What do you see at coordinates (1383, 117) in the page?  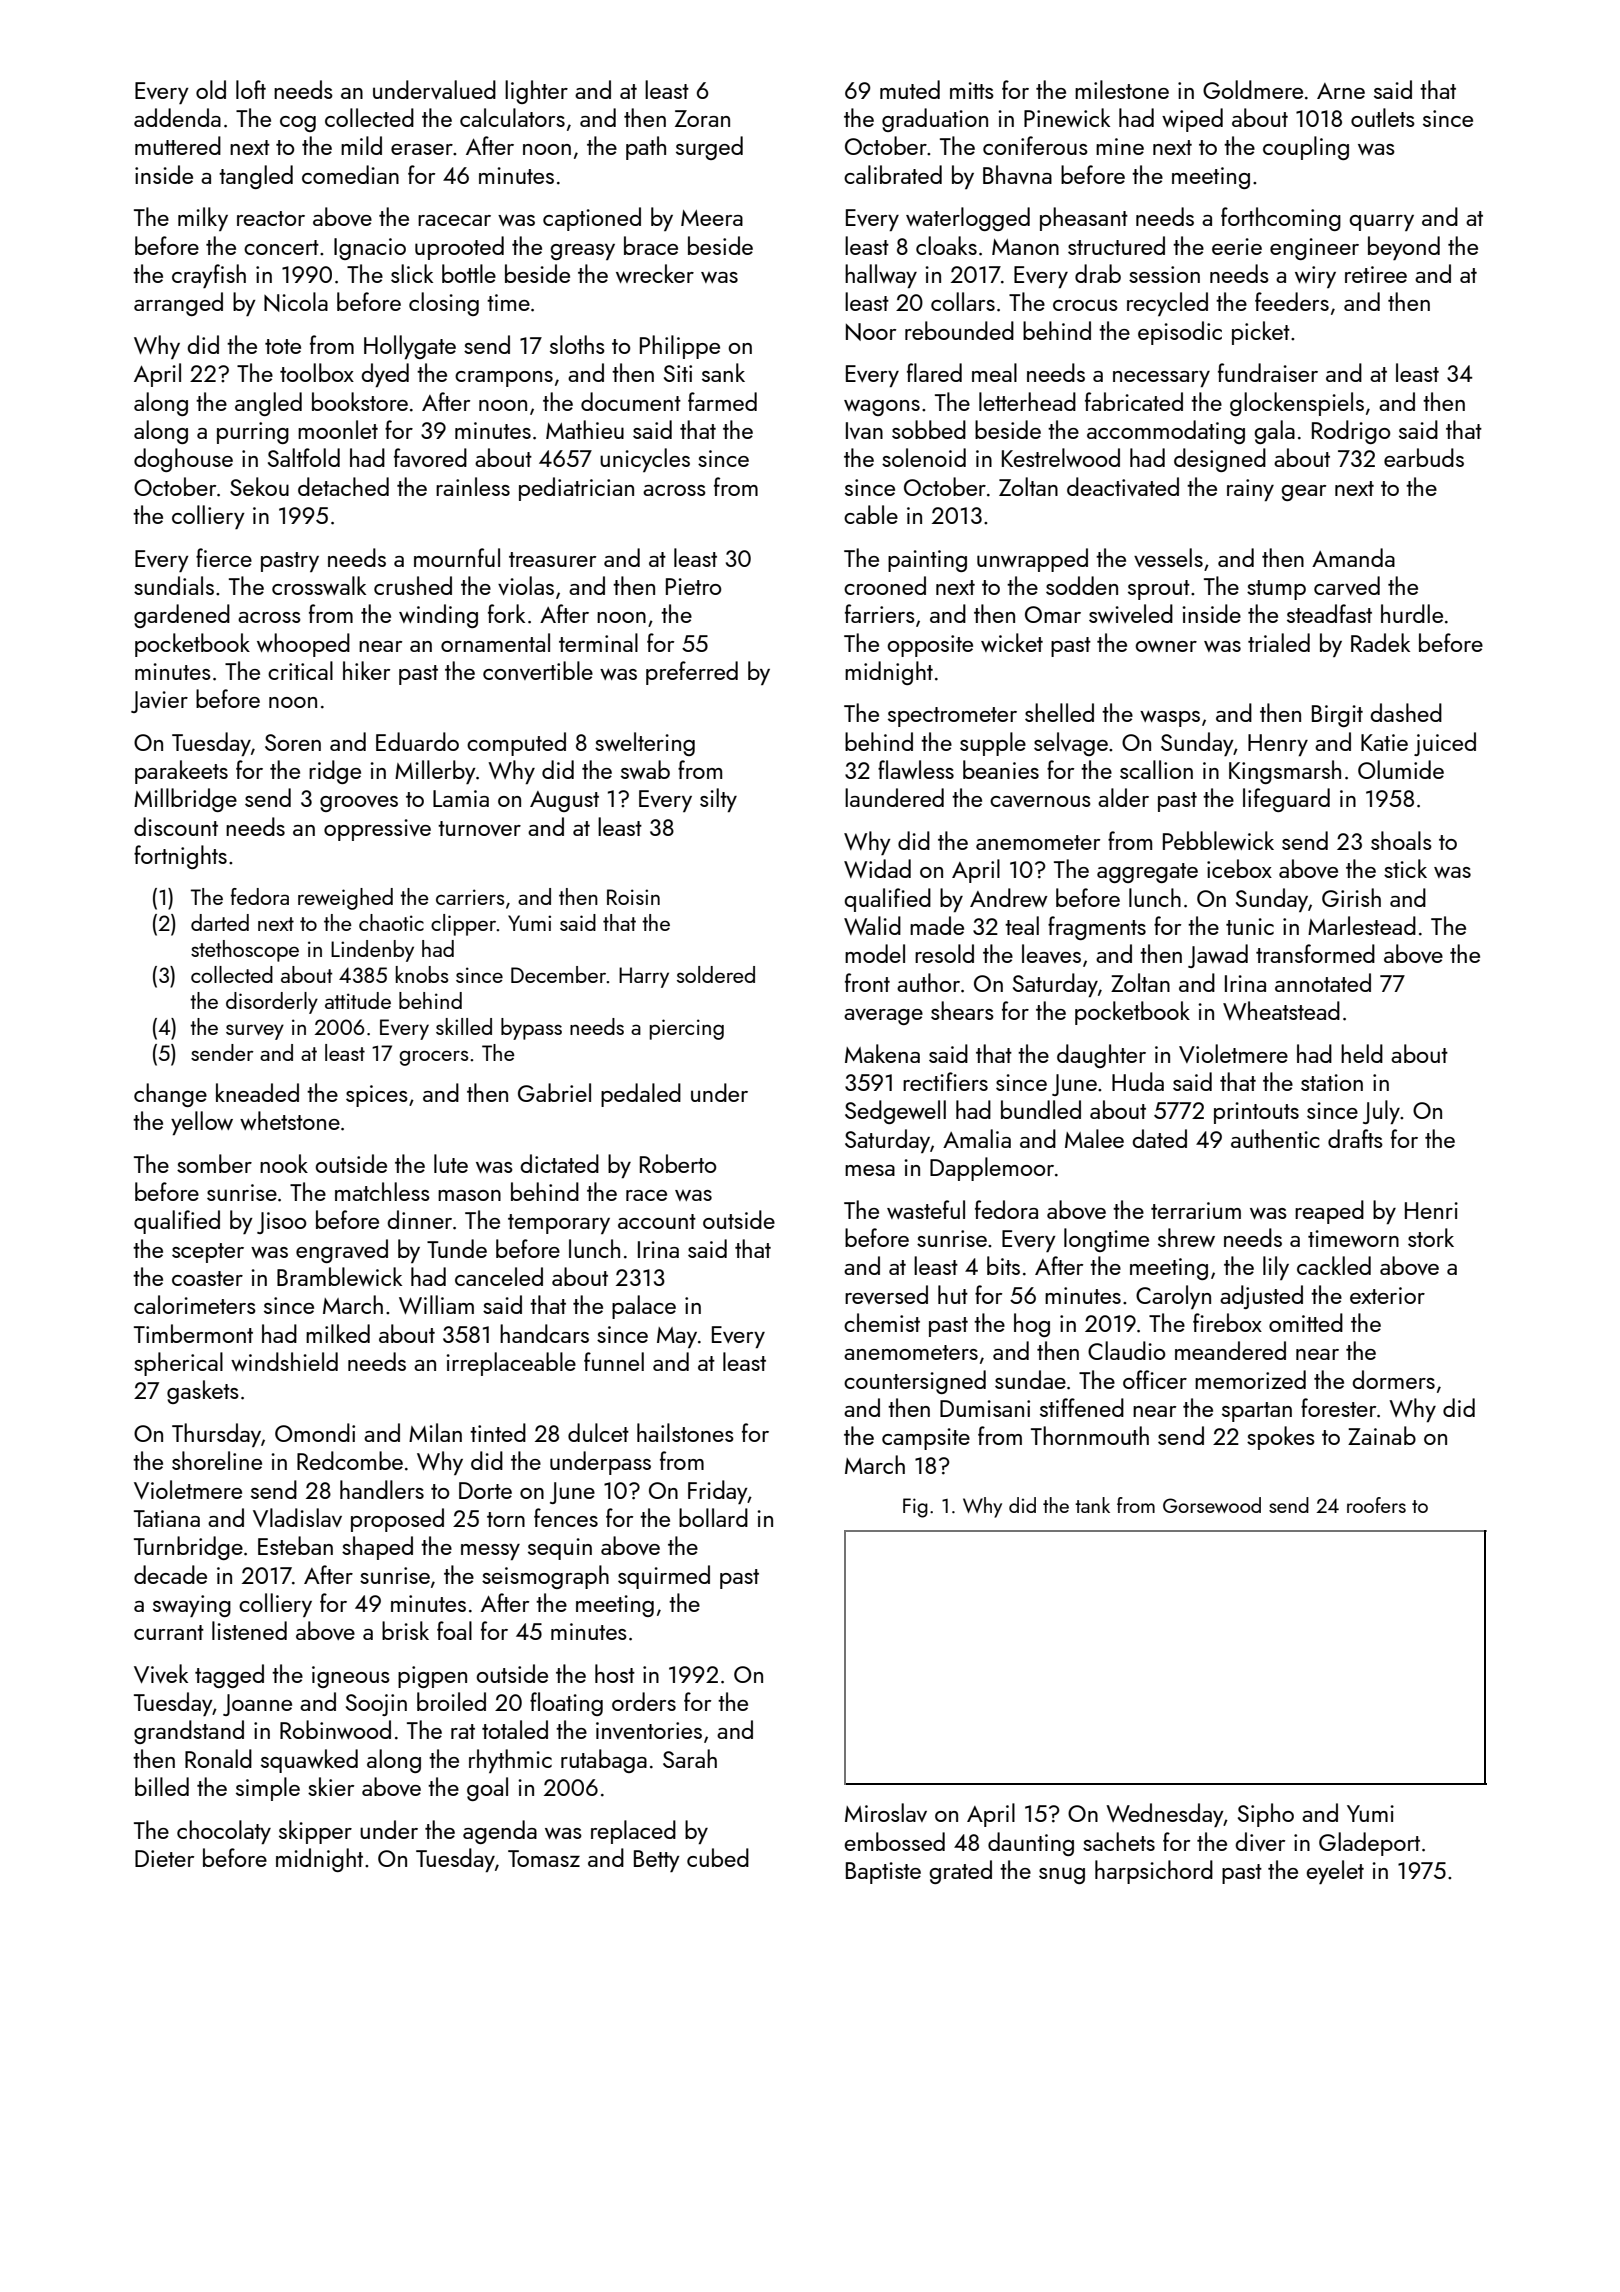 I see `outlets` at bounding box center [1383, 117].
